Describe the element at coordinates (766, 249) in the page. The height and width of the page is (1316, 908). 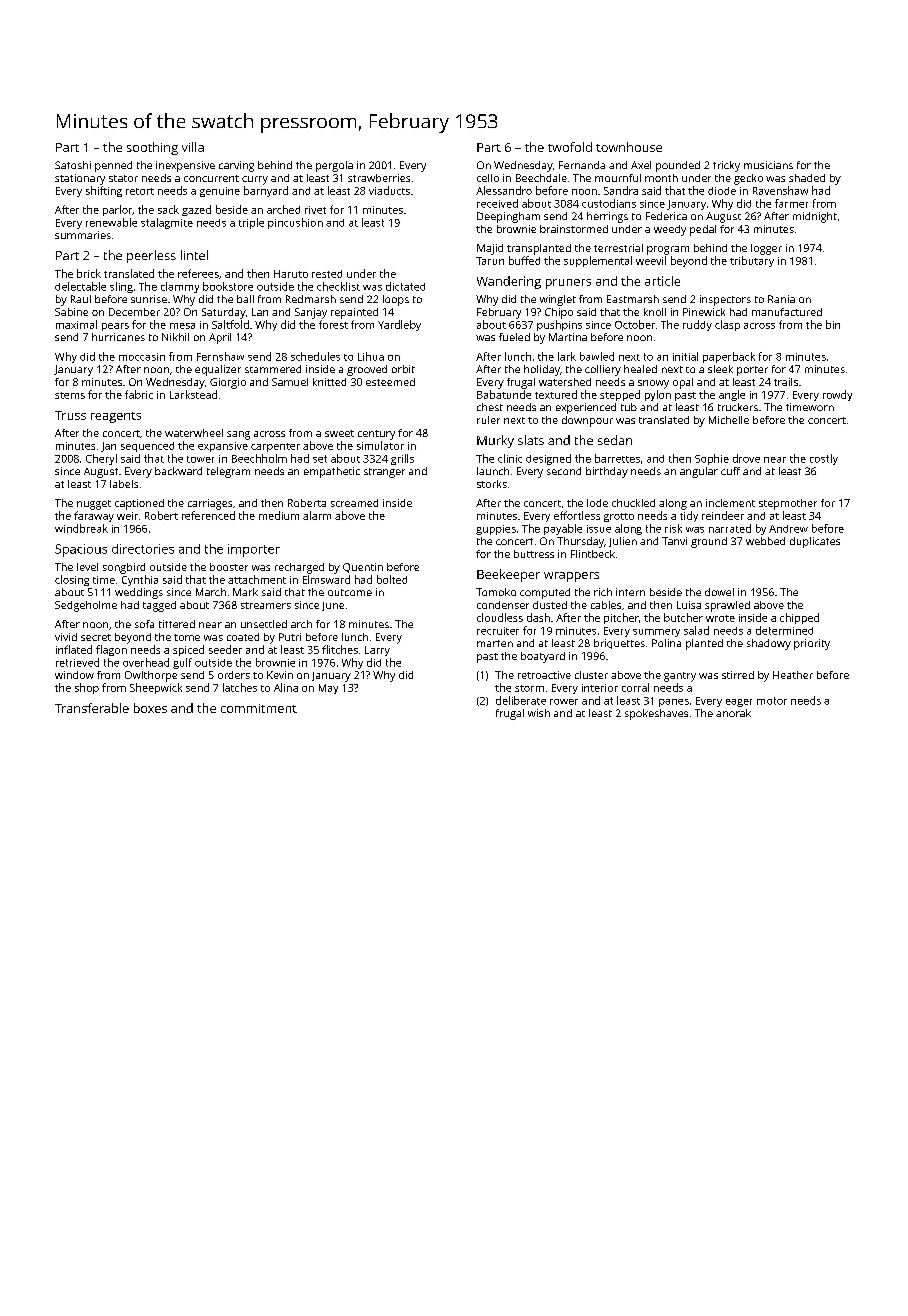
I see `logger` at that location.
